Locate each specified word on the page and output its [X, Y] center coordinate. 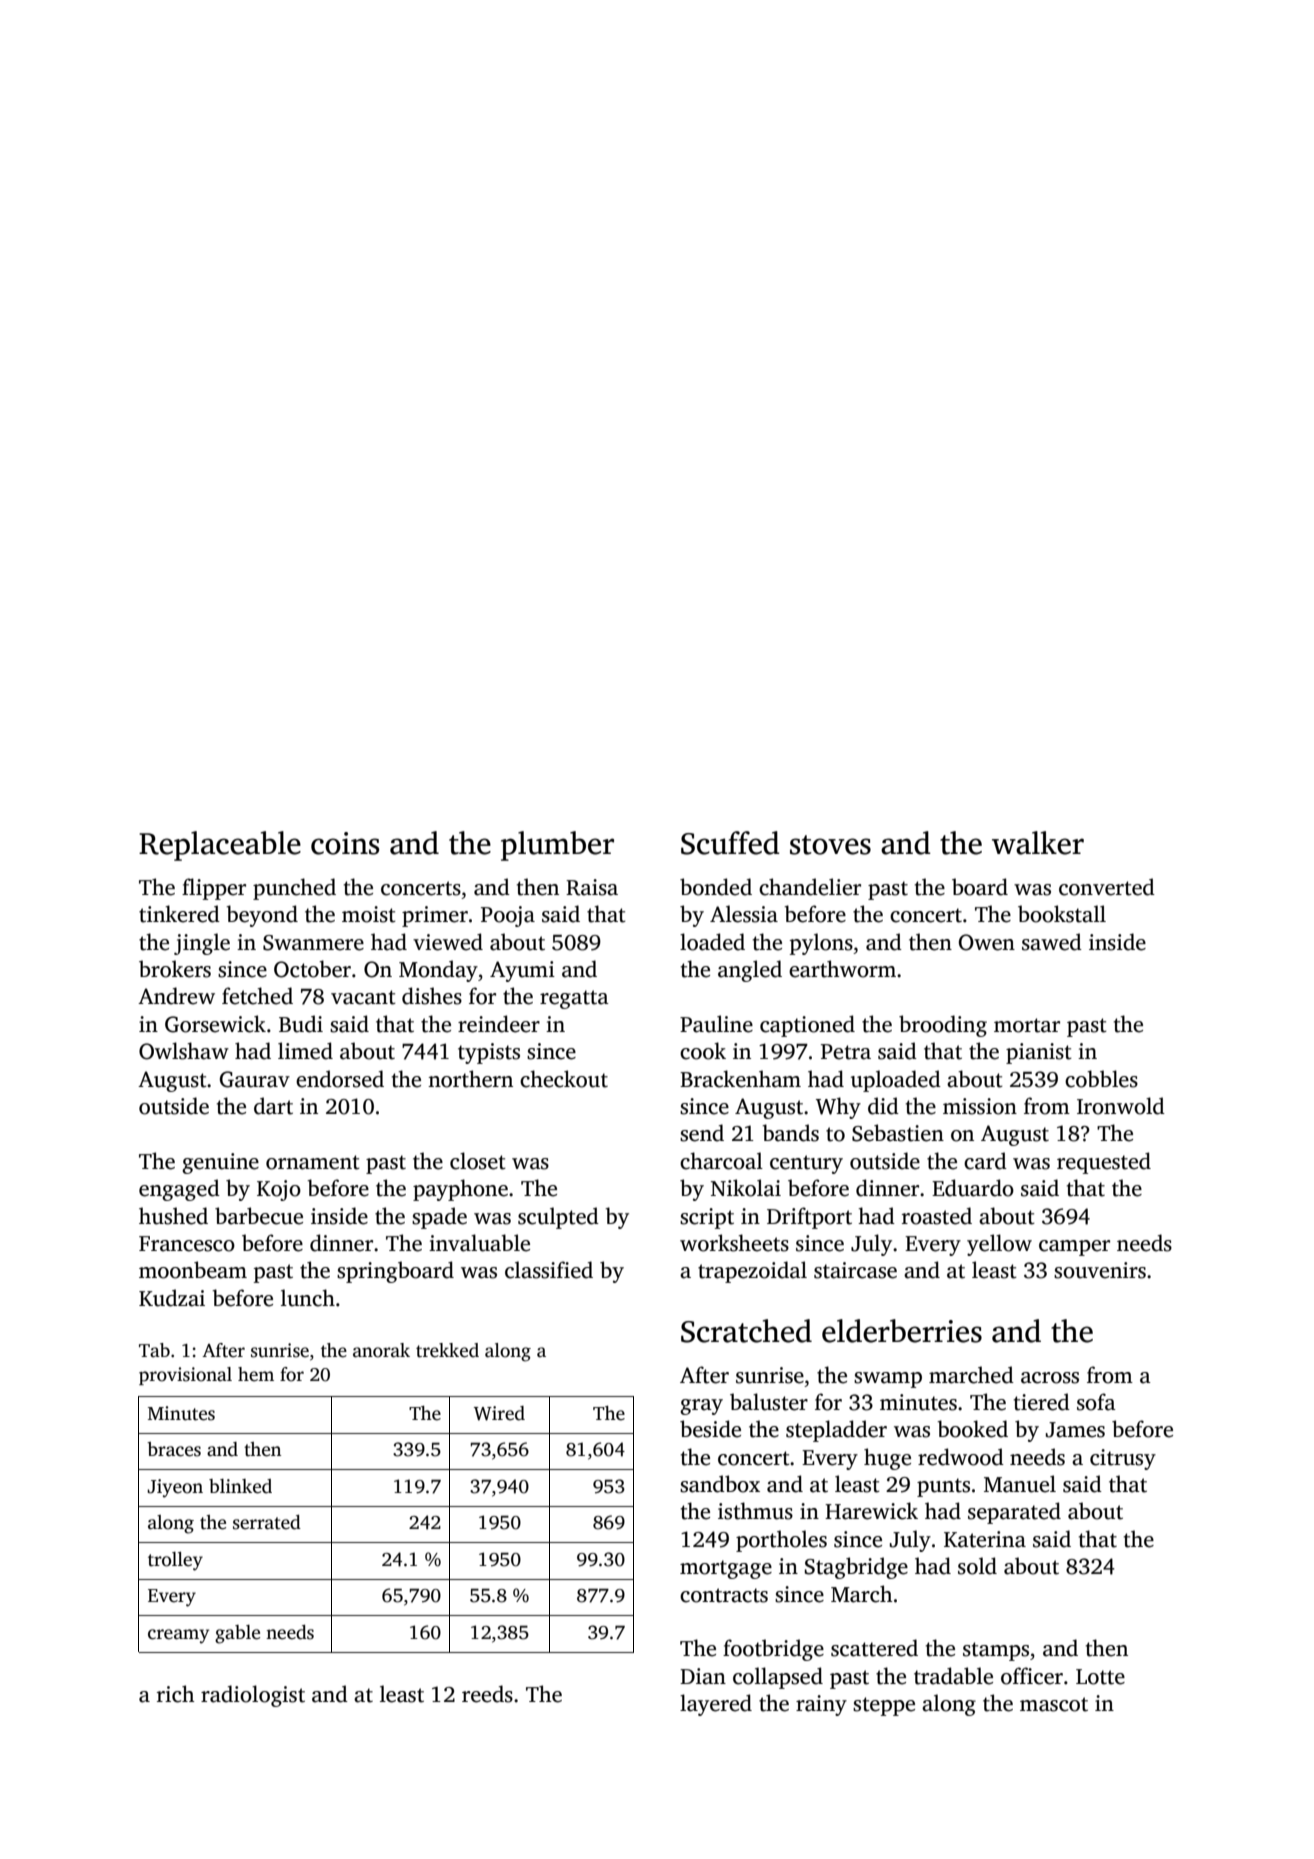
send [702, 1133]
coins [345, 843]
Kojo [279, 1190]
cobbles [1101, 1079]
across [1050, 1378]
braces [174, 1449]
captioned [807, 1026]
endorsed [340, 1079]
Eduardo [973, 1188]
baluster [769, 1402]
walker [1038, 843]
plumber [557, 846]
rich [176, 1694]
